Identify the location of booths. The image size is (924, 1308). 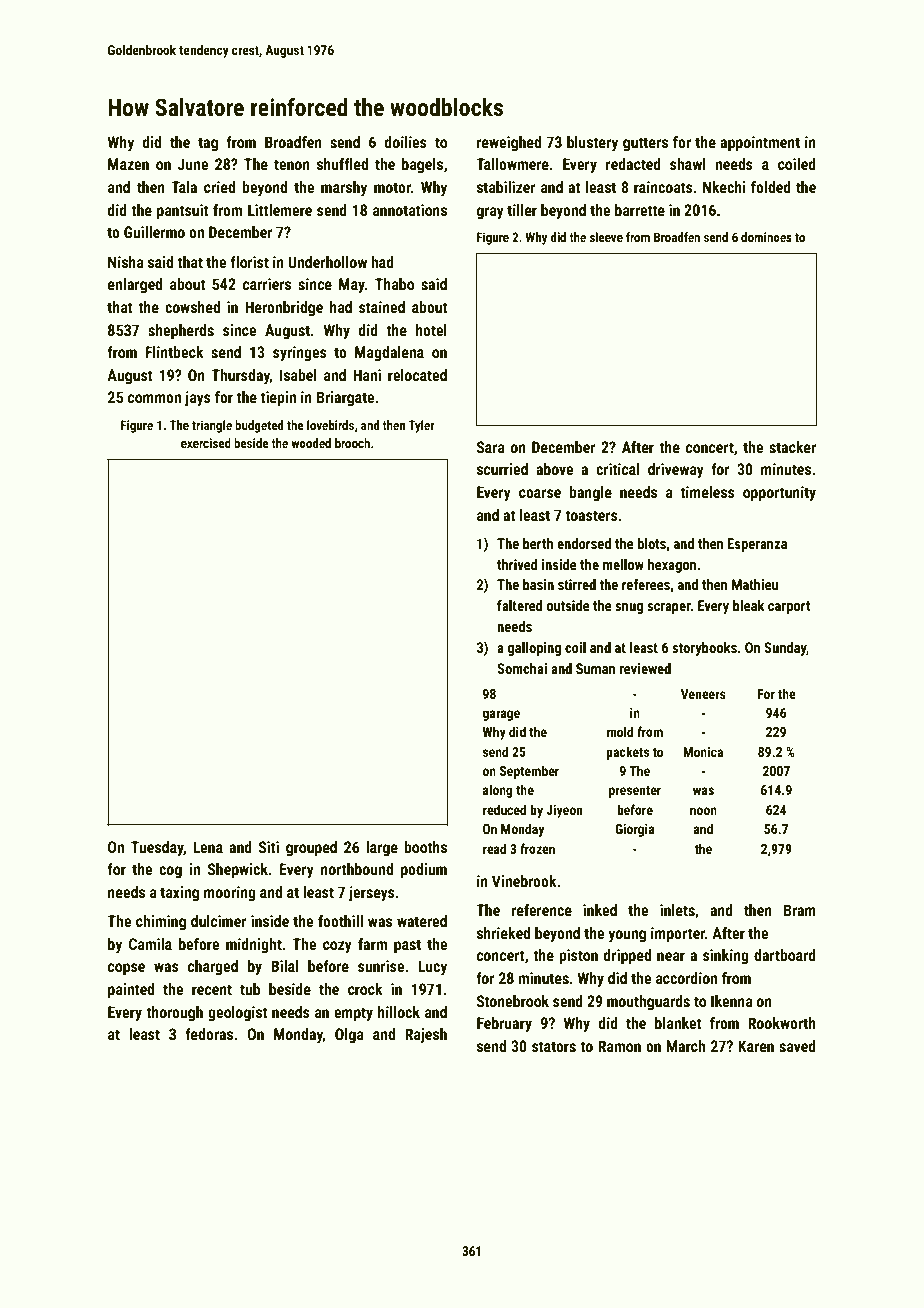
(425, 847).
